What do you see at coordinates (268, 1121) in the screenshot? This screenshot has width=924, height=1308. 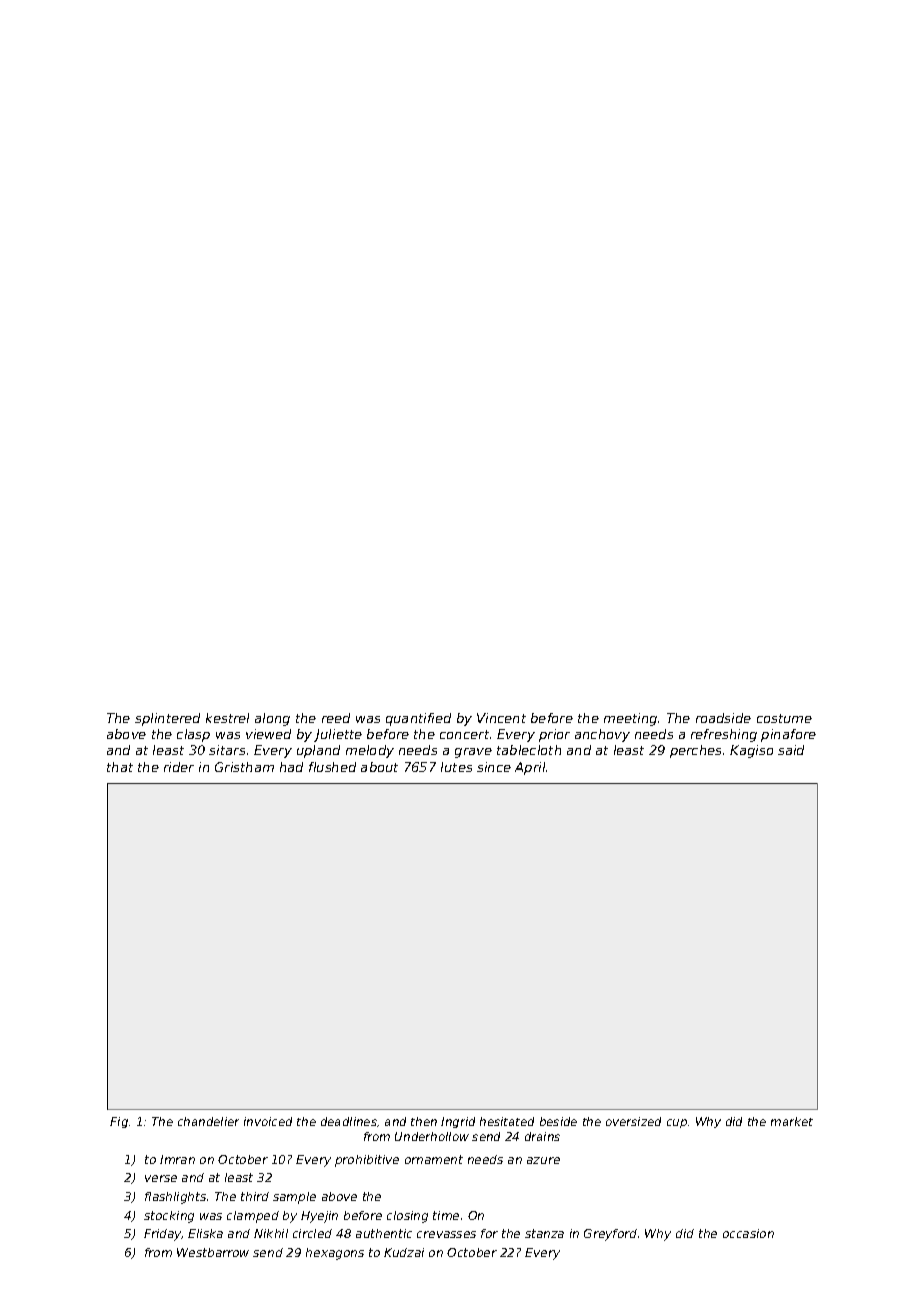 I see `invoiced` at bounding box center [268, 1121].
